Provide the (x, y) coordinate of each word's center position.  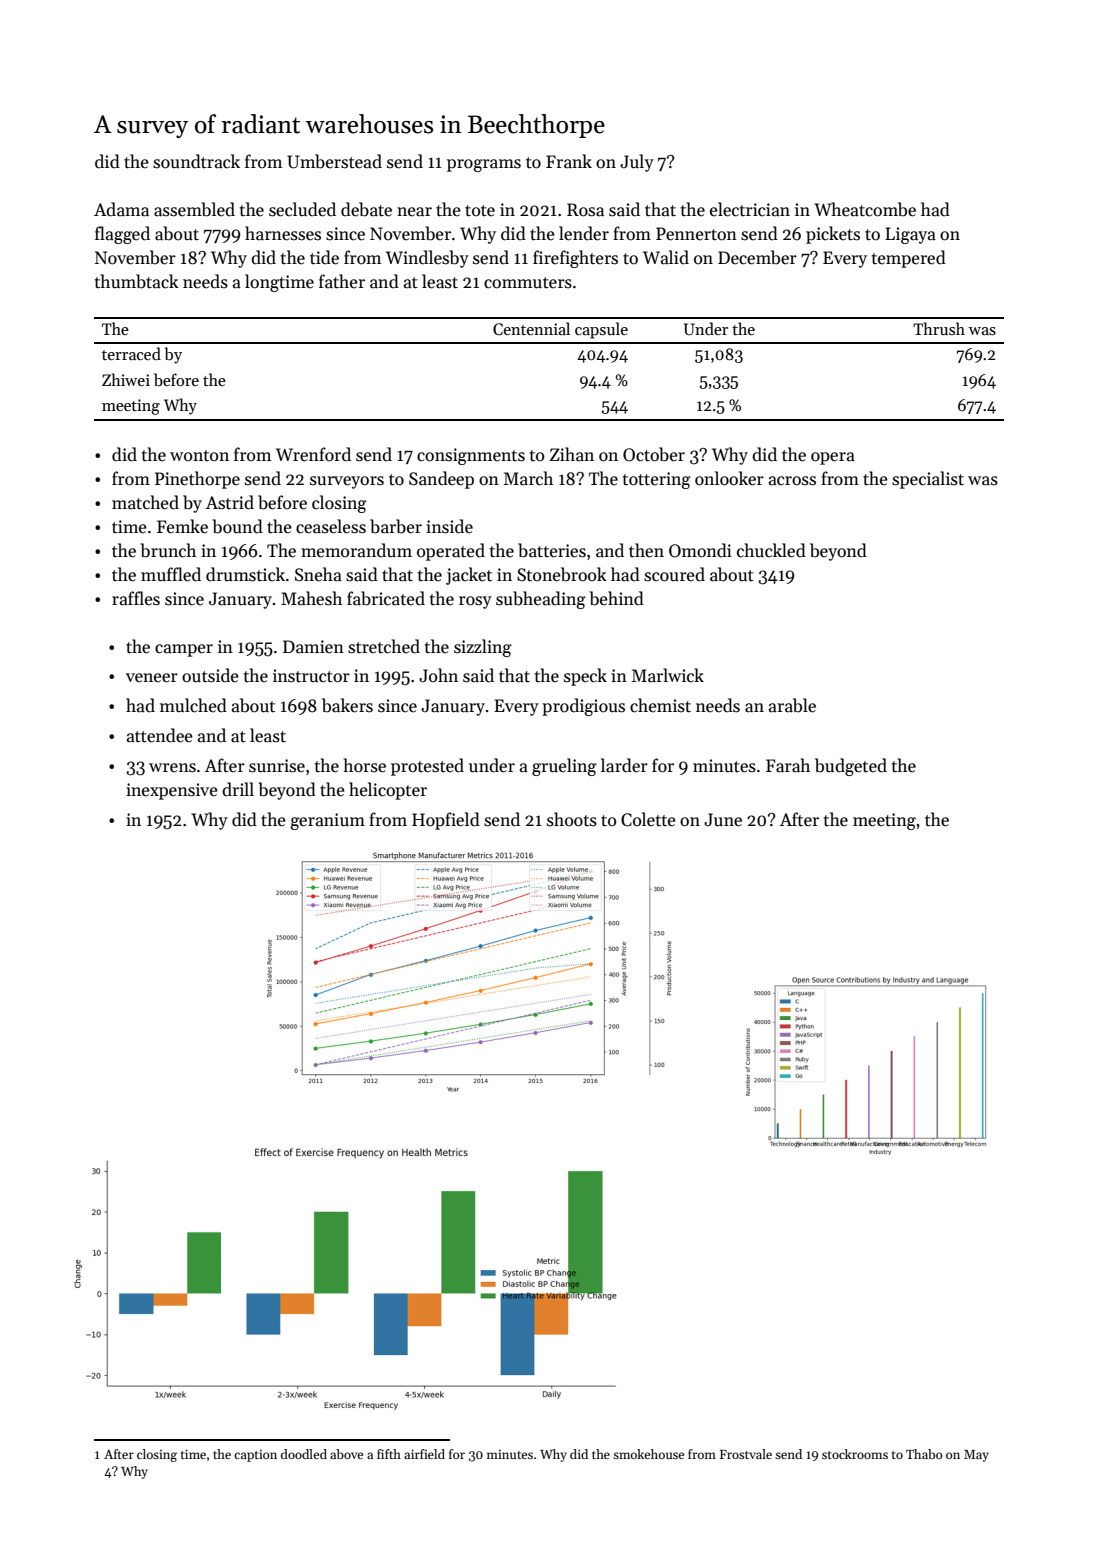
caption (255, 1456)
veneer (152, 678)
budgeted (851, 767)
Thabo (924, 1454)
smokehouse (648, 1454)
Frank (569, 161)
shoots (572, 819)
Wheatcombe (865, 209)
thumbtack (137, 281)
